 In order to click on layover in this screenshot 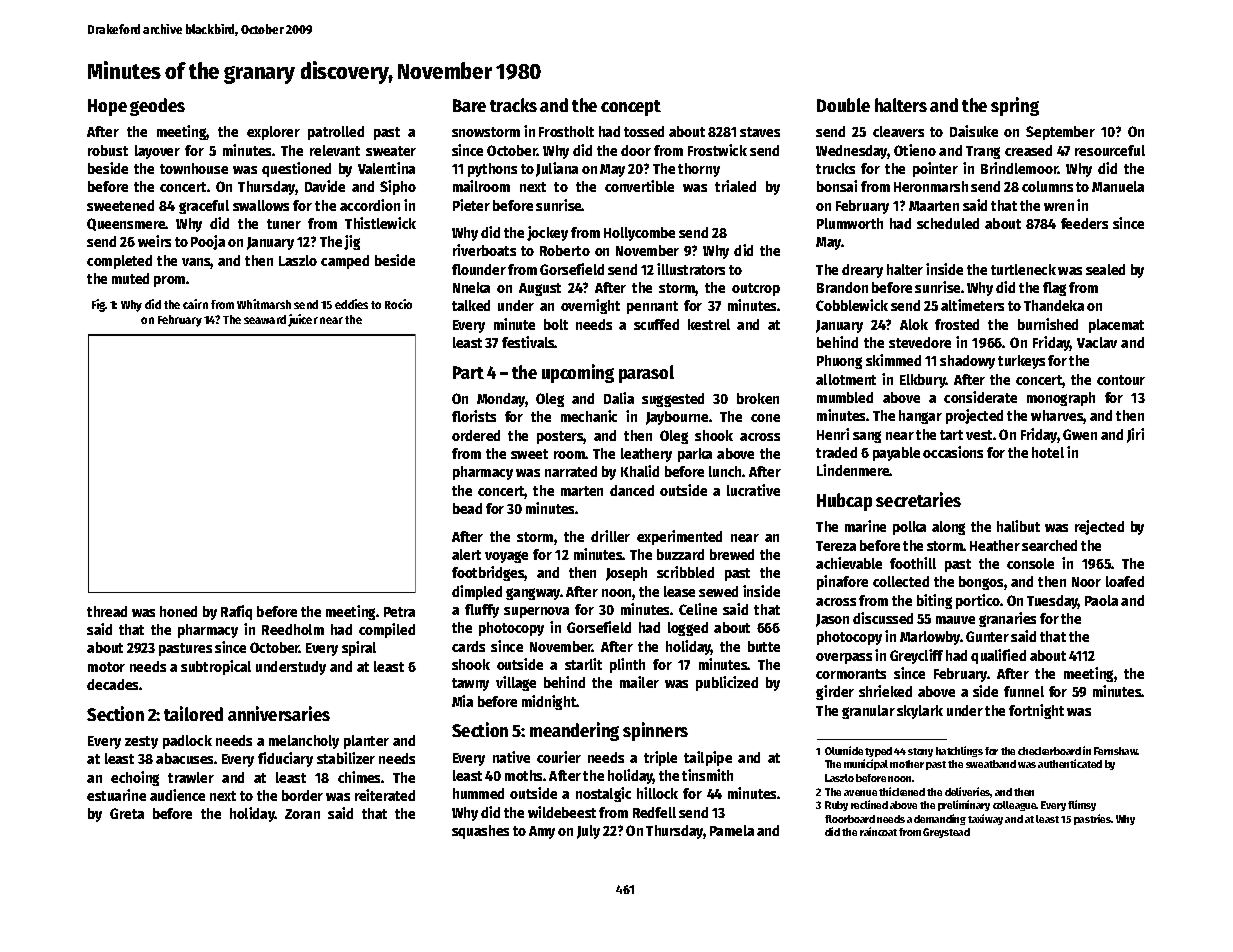, I will do `click(157, 152)`.
